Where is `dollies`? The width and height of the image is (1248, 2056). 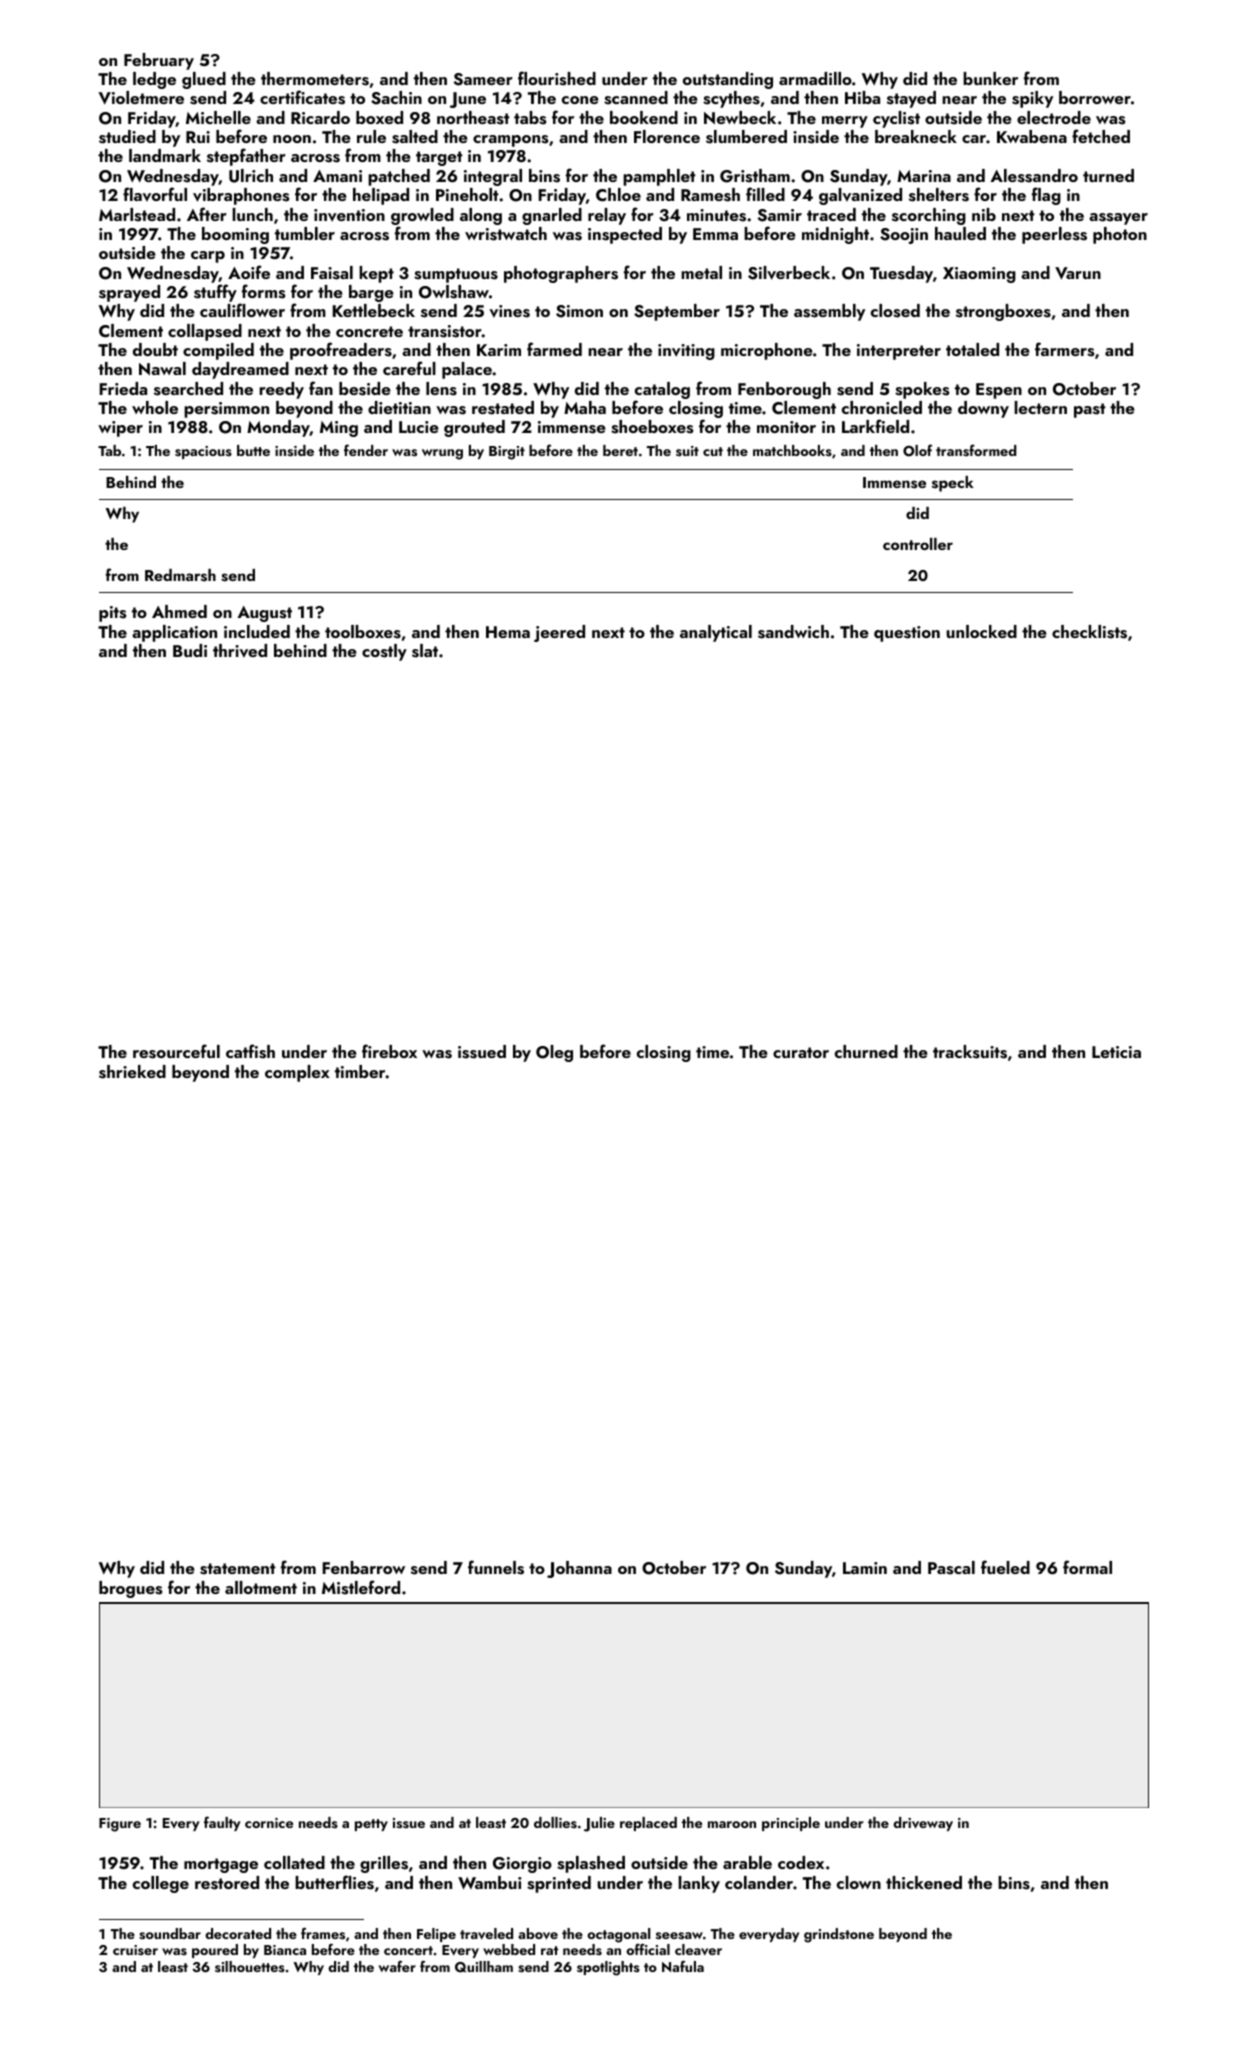
dollies is located at coordinates (555, 1822).
